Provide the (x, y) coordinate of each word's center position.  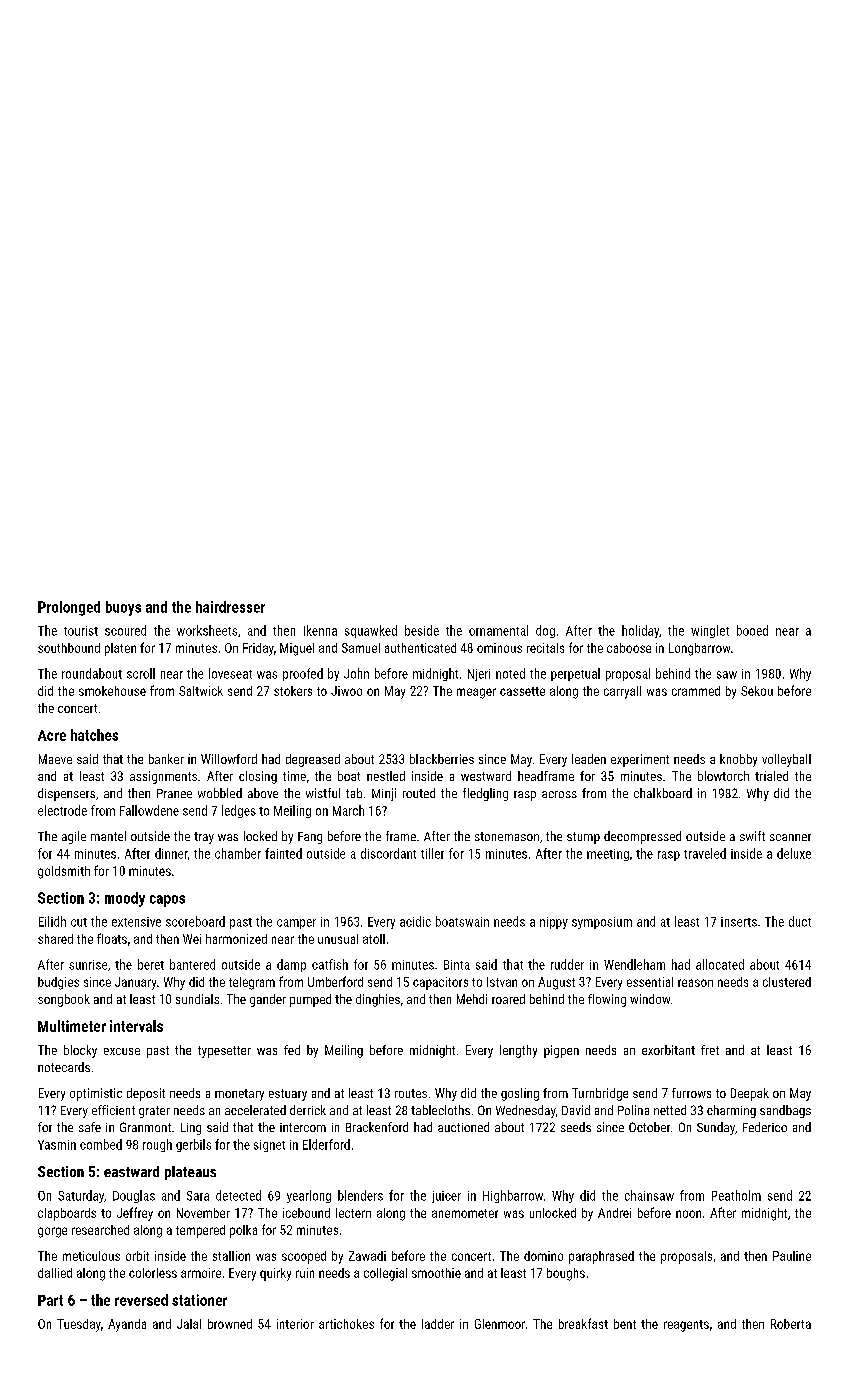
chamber (238, 853)
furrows (691, 1093)
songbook (64, 1000)
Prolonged (69, 608)
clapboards (67, 1214)
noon (688, 1214)
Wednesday (526, 1111)
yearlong (309, 1196)
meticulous (91, 1256)
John (356, 673)
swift (752, 836)
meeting (608, 855)
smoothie (436, 1273)
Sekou (757, 691)
